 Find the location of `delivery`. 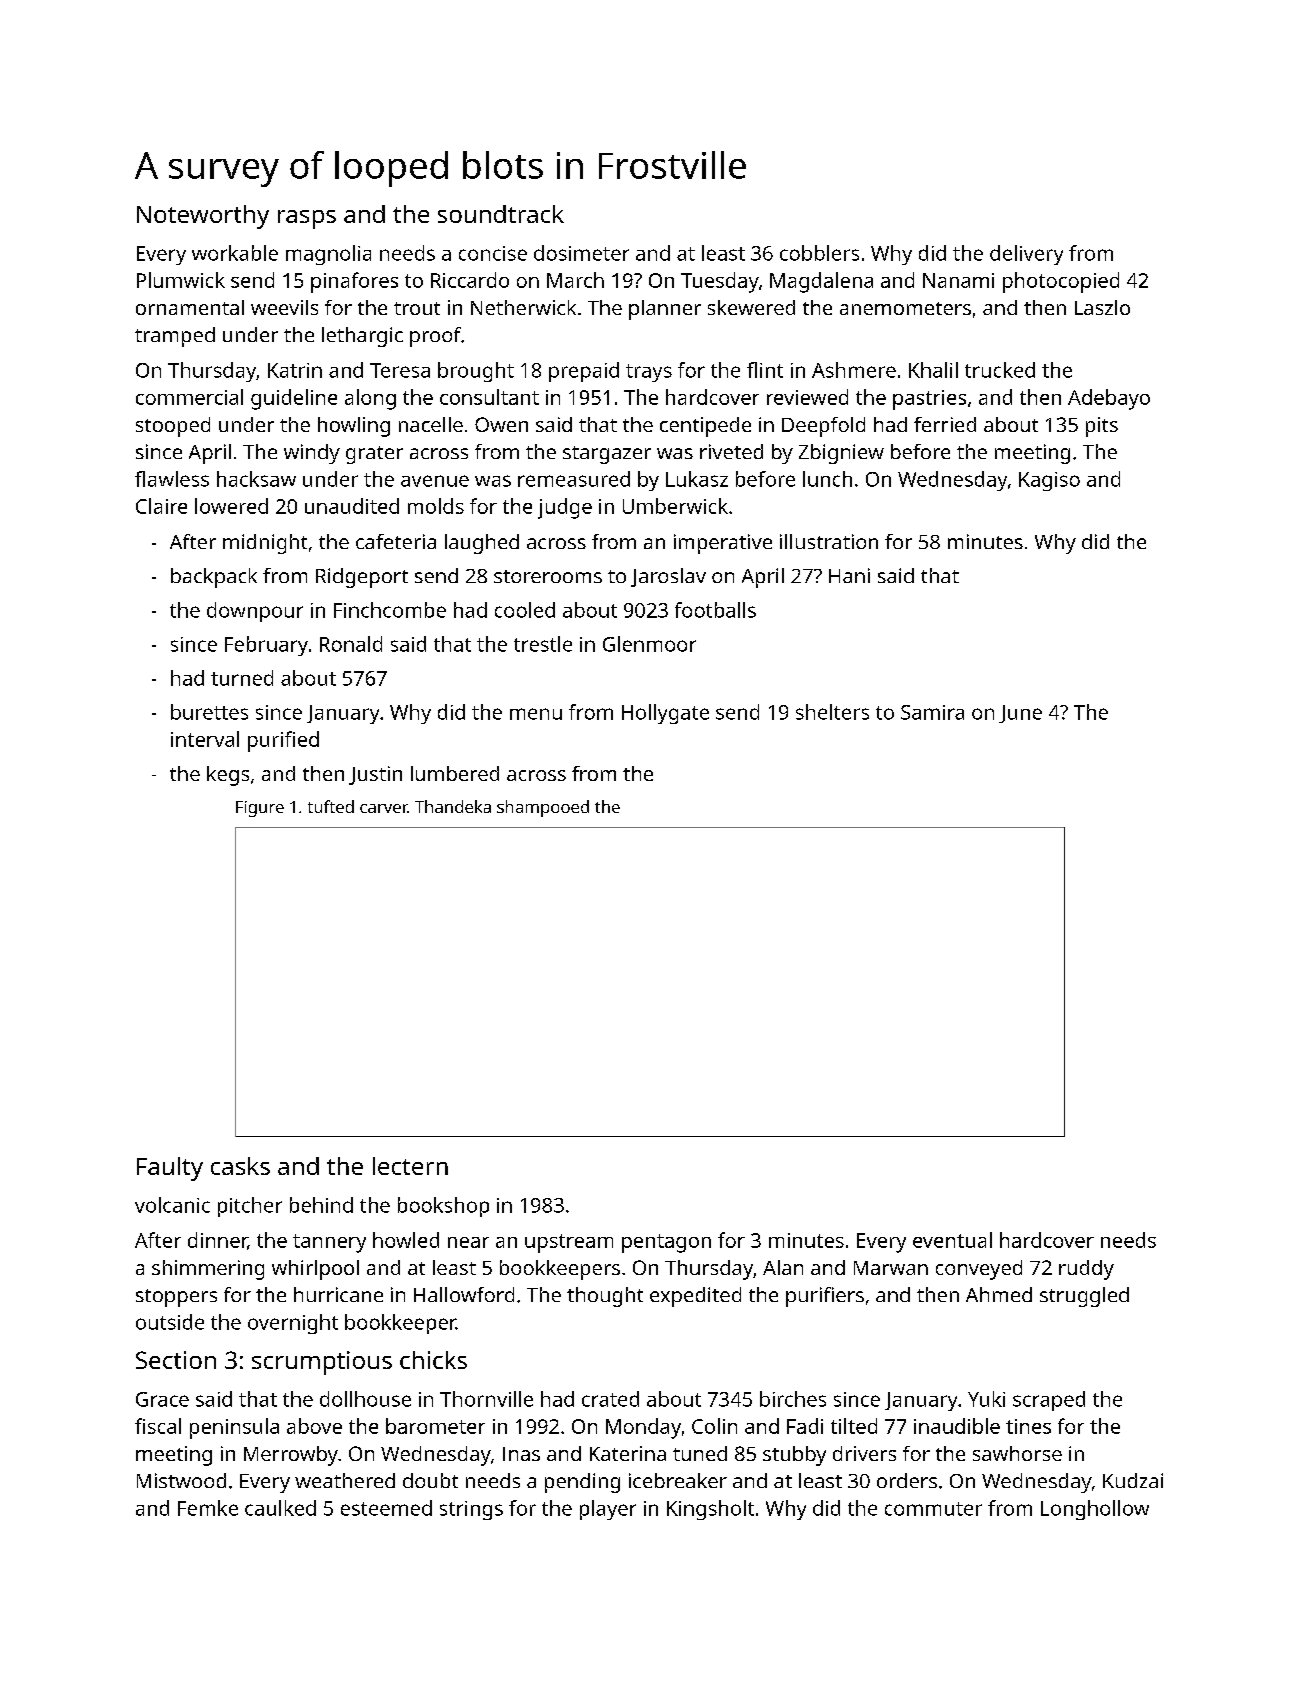

delivery is located at coordinates (1026, 255).
